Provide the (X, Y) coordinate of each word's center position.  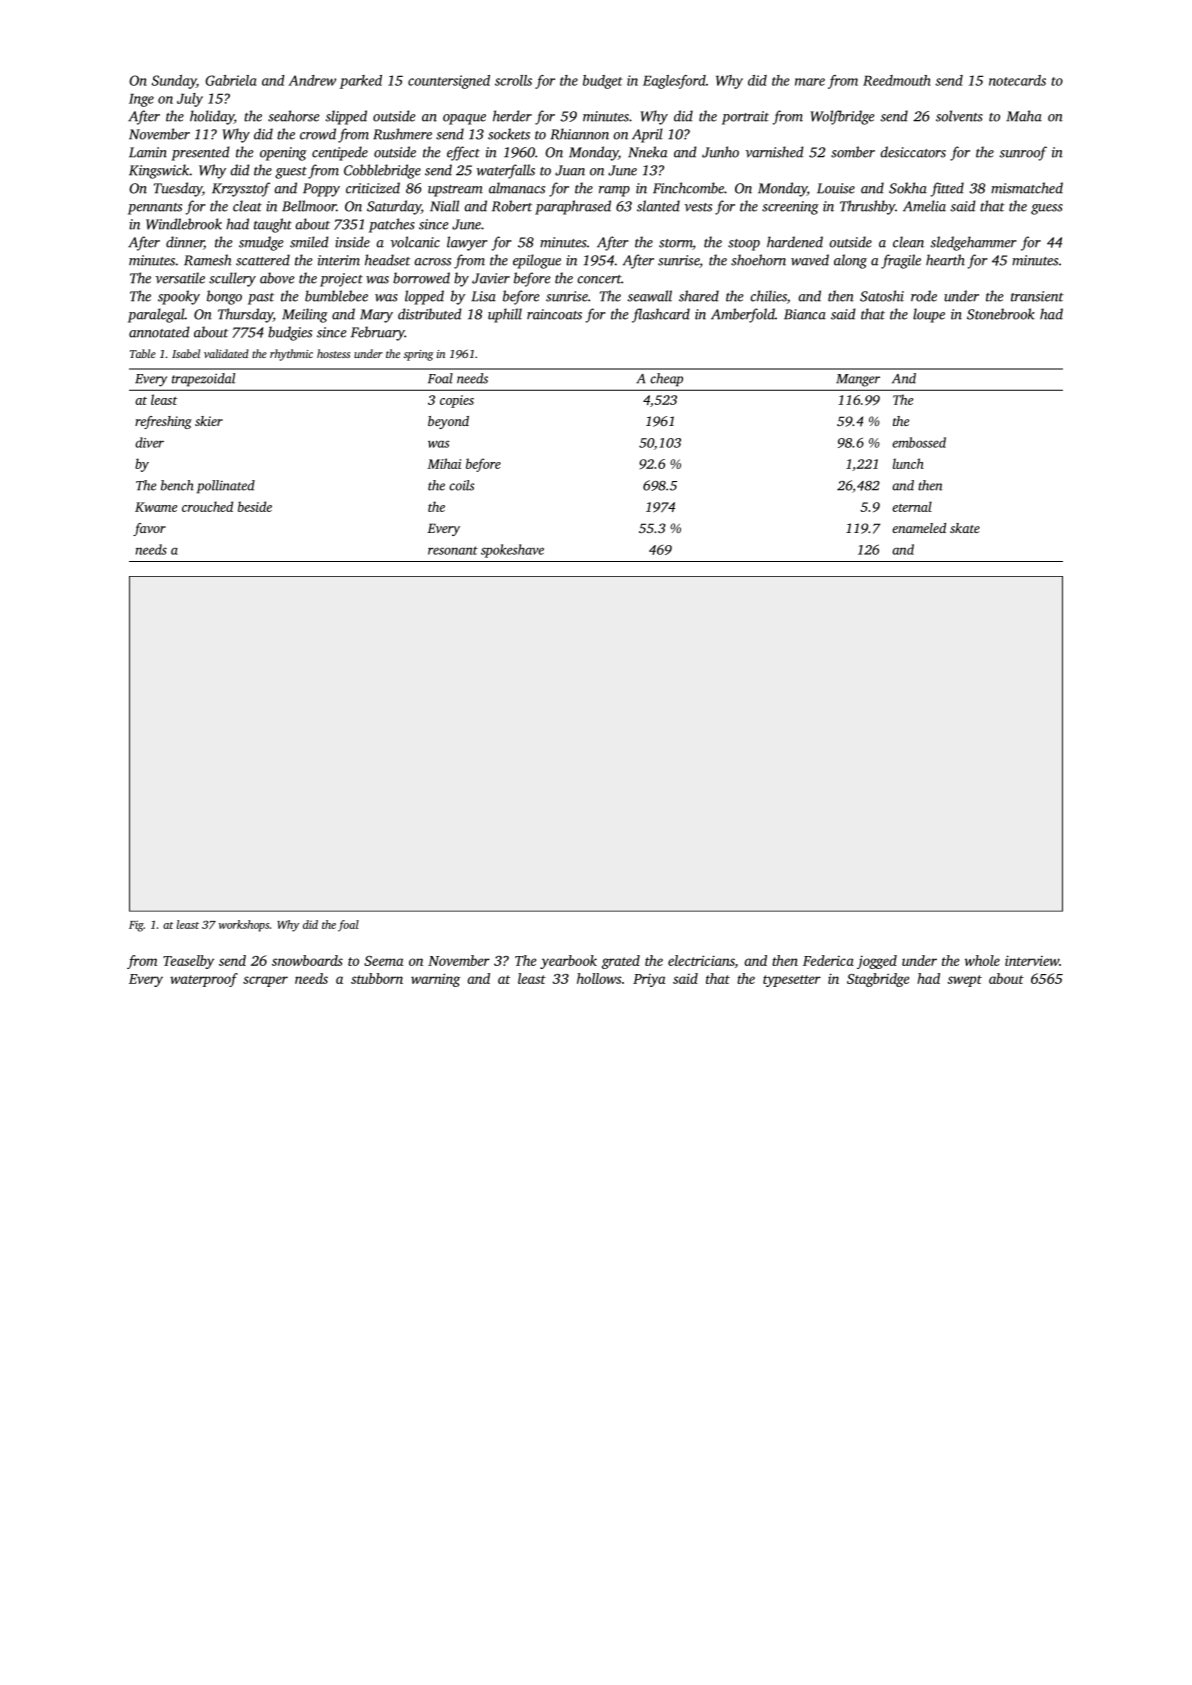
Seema (383, 961)
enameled (919, 528)
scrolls (513, 80)
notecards (1017, 80)
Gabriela (230, 80)
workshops (244, 926)
